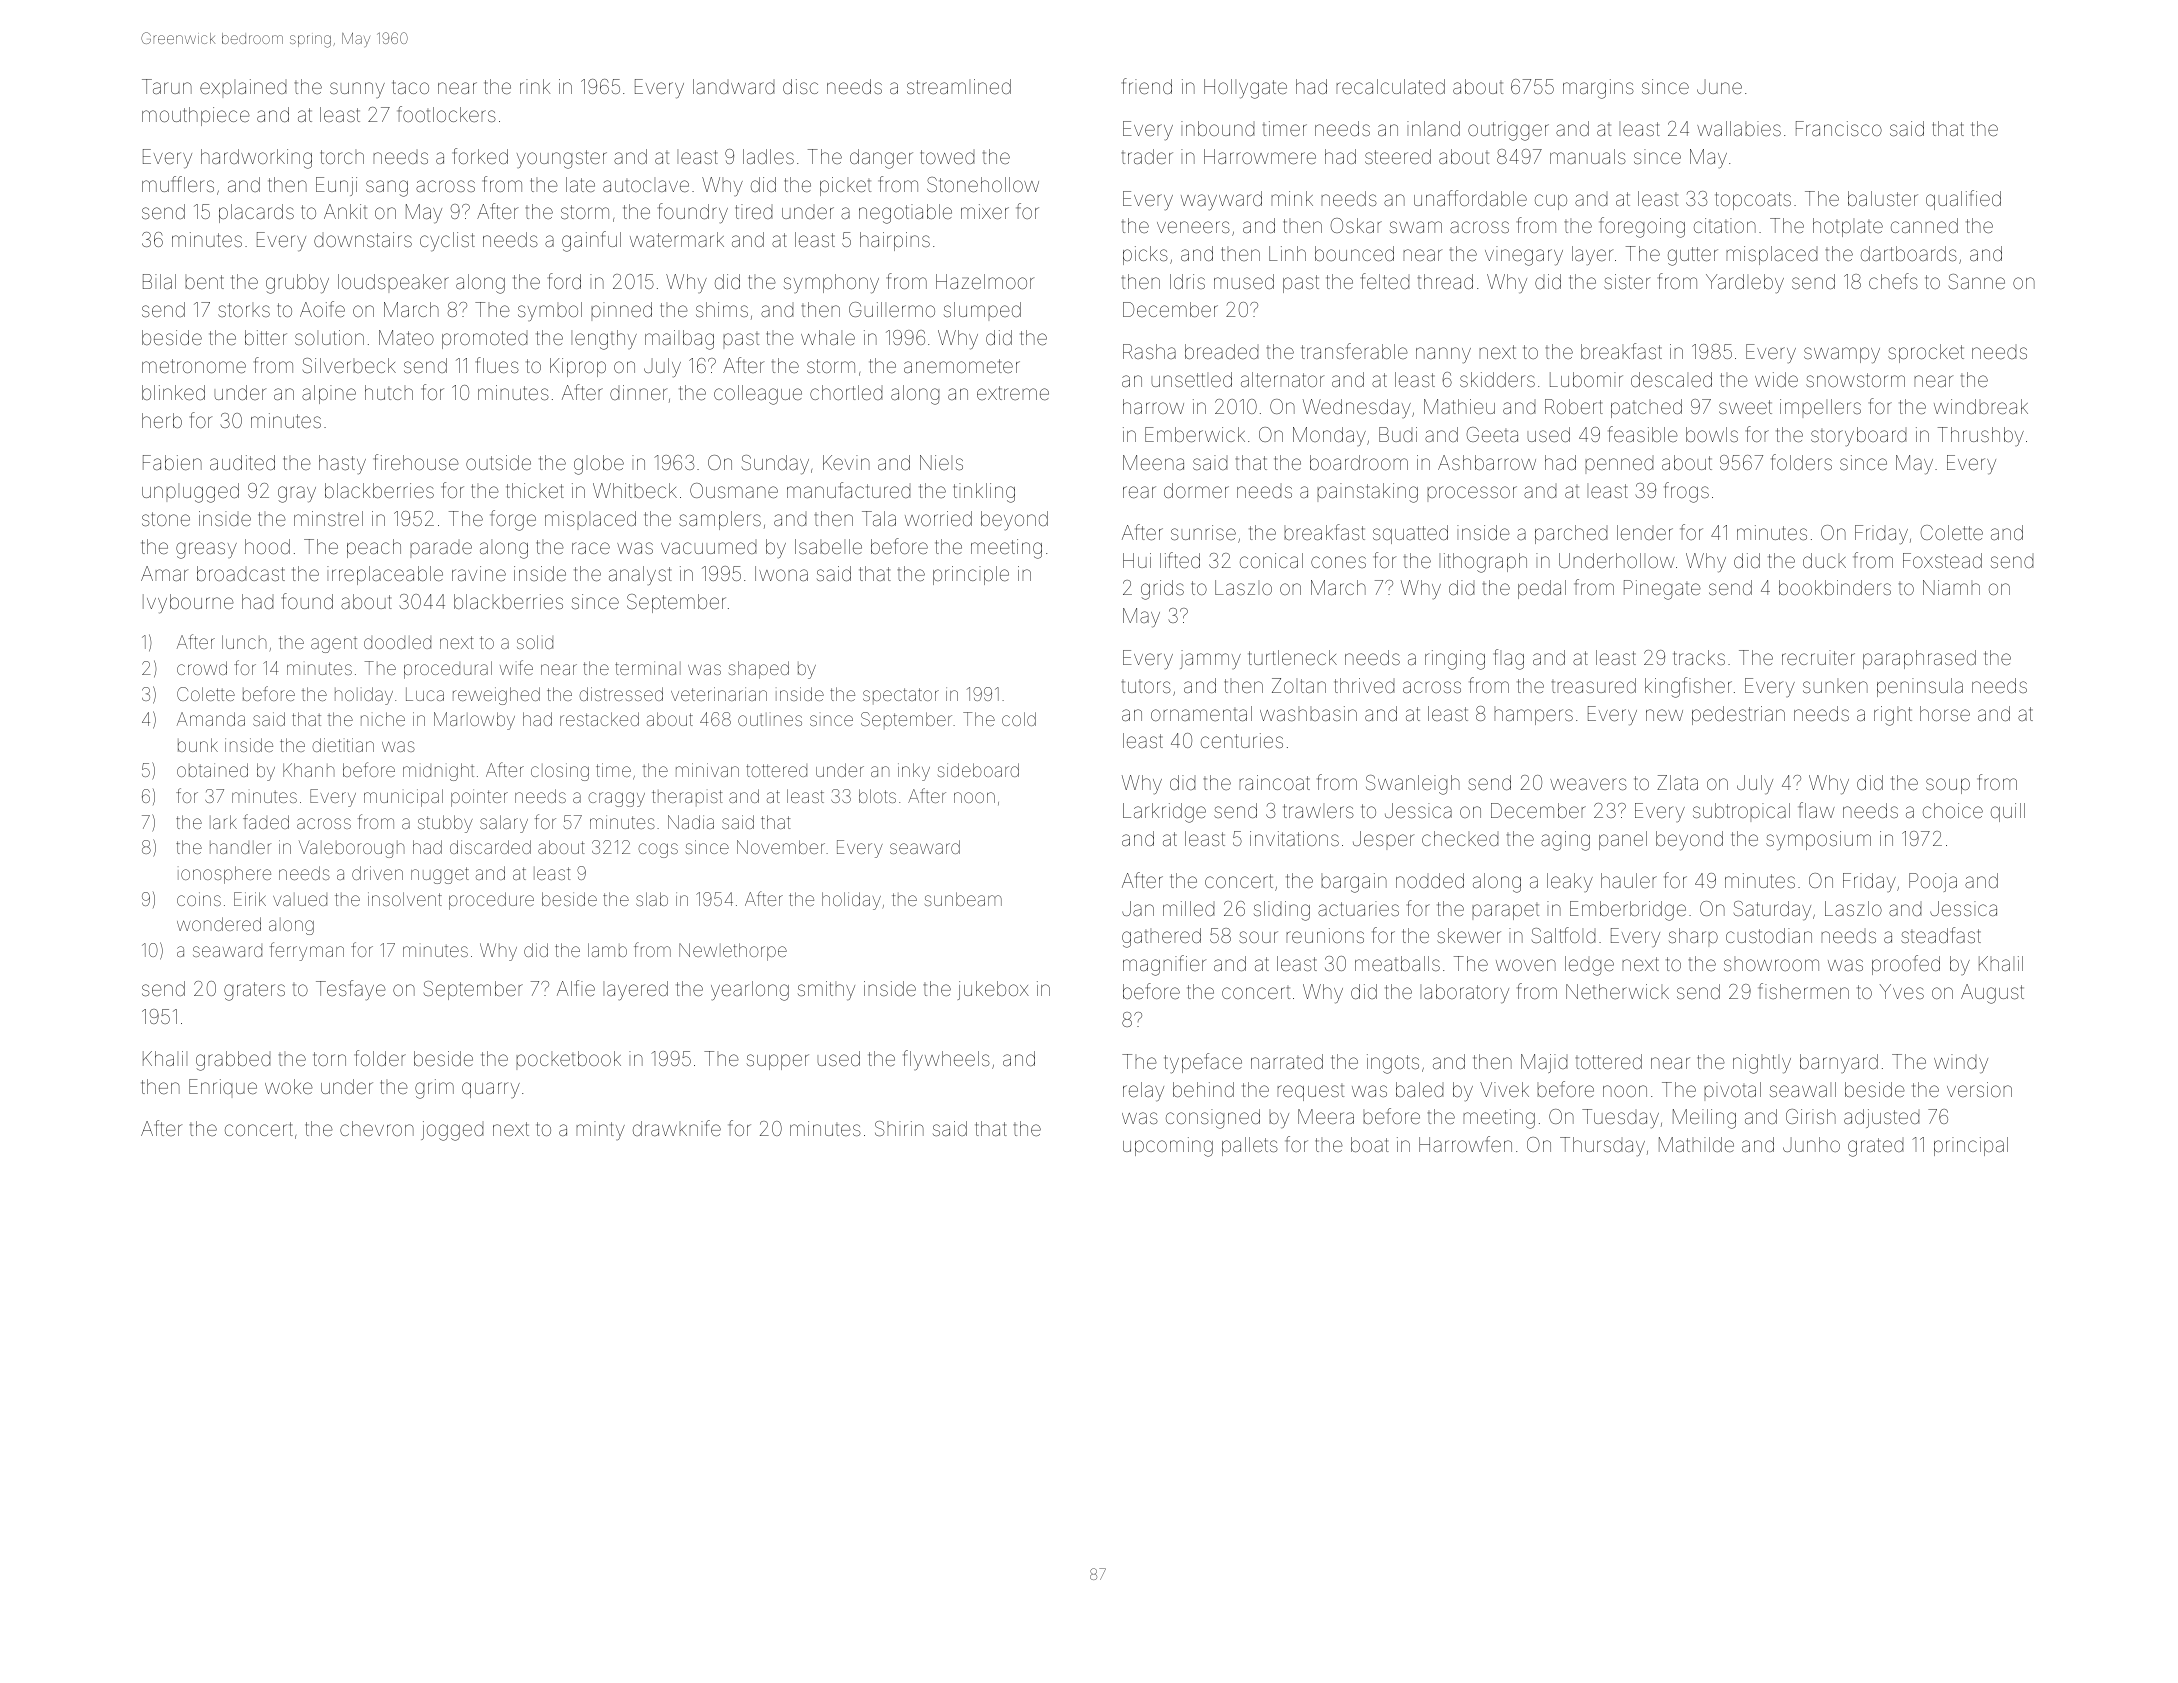 The image size is (2178, 1683). What do you see at coordinates (1919, 659) in the screenshot?
I see `paraphrased` at bounding box center [1919, 659].
